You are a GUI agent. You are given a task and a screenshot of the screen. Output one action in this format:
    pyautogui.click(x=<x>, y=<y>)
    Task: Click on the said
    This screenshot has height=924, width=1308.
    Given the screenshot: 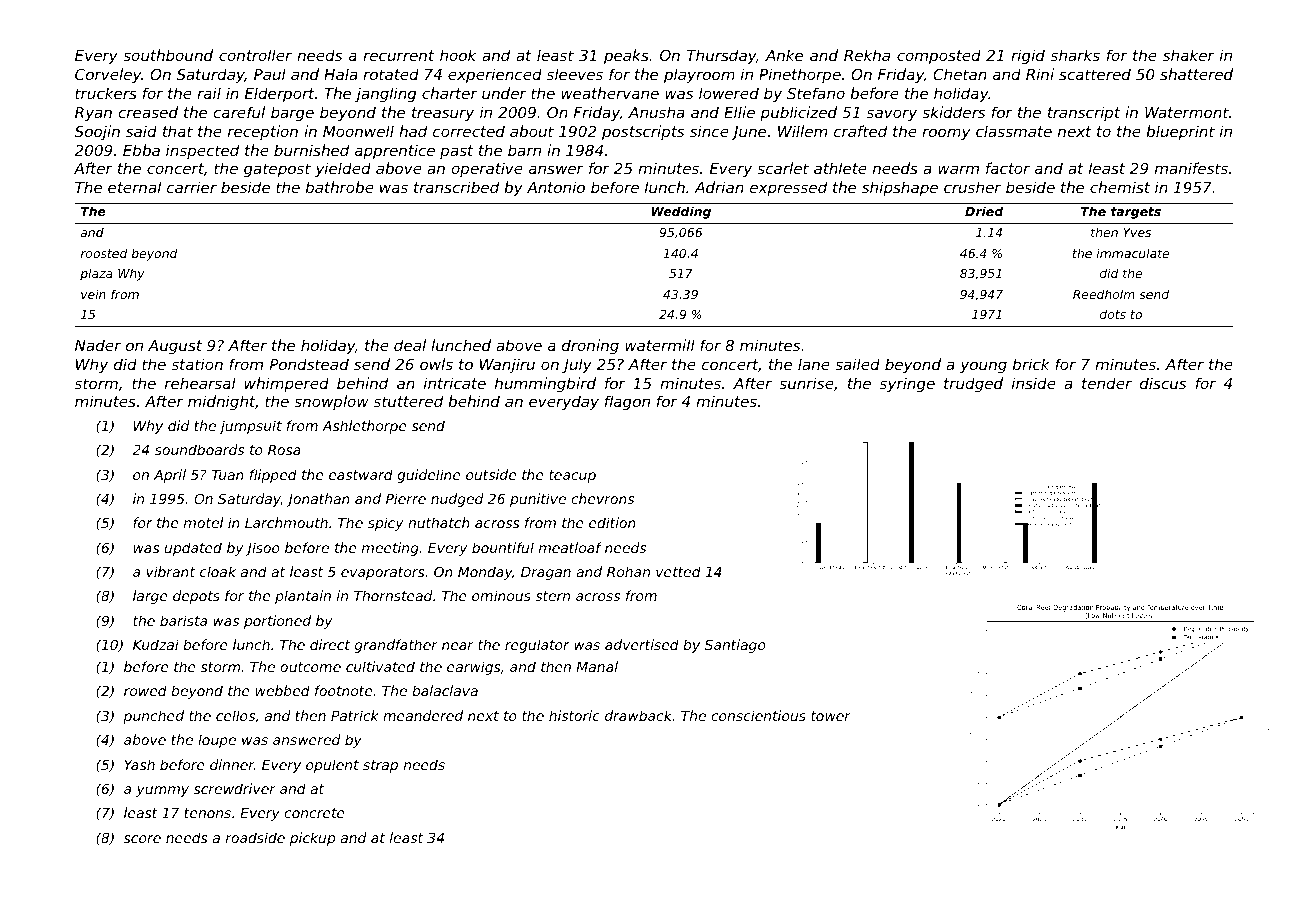 What is the action you would take?
    pyautogui.click(x=141, y=131)
